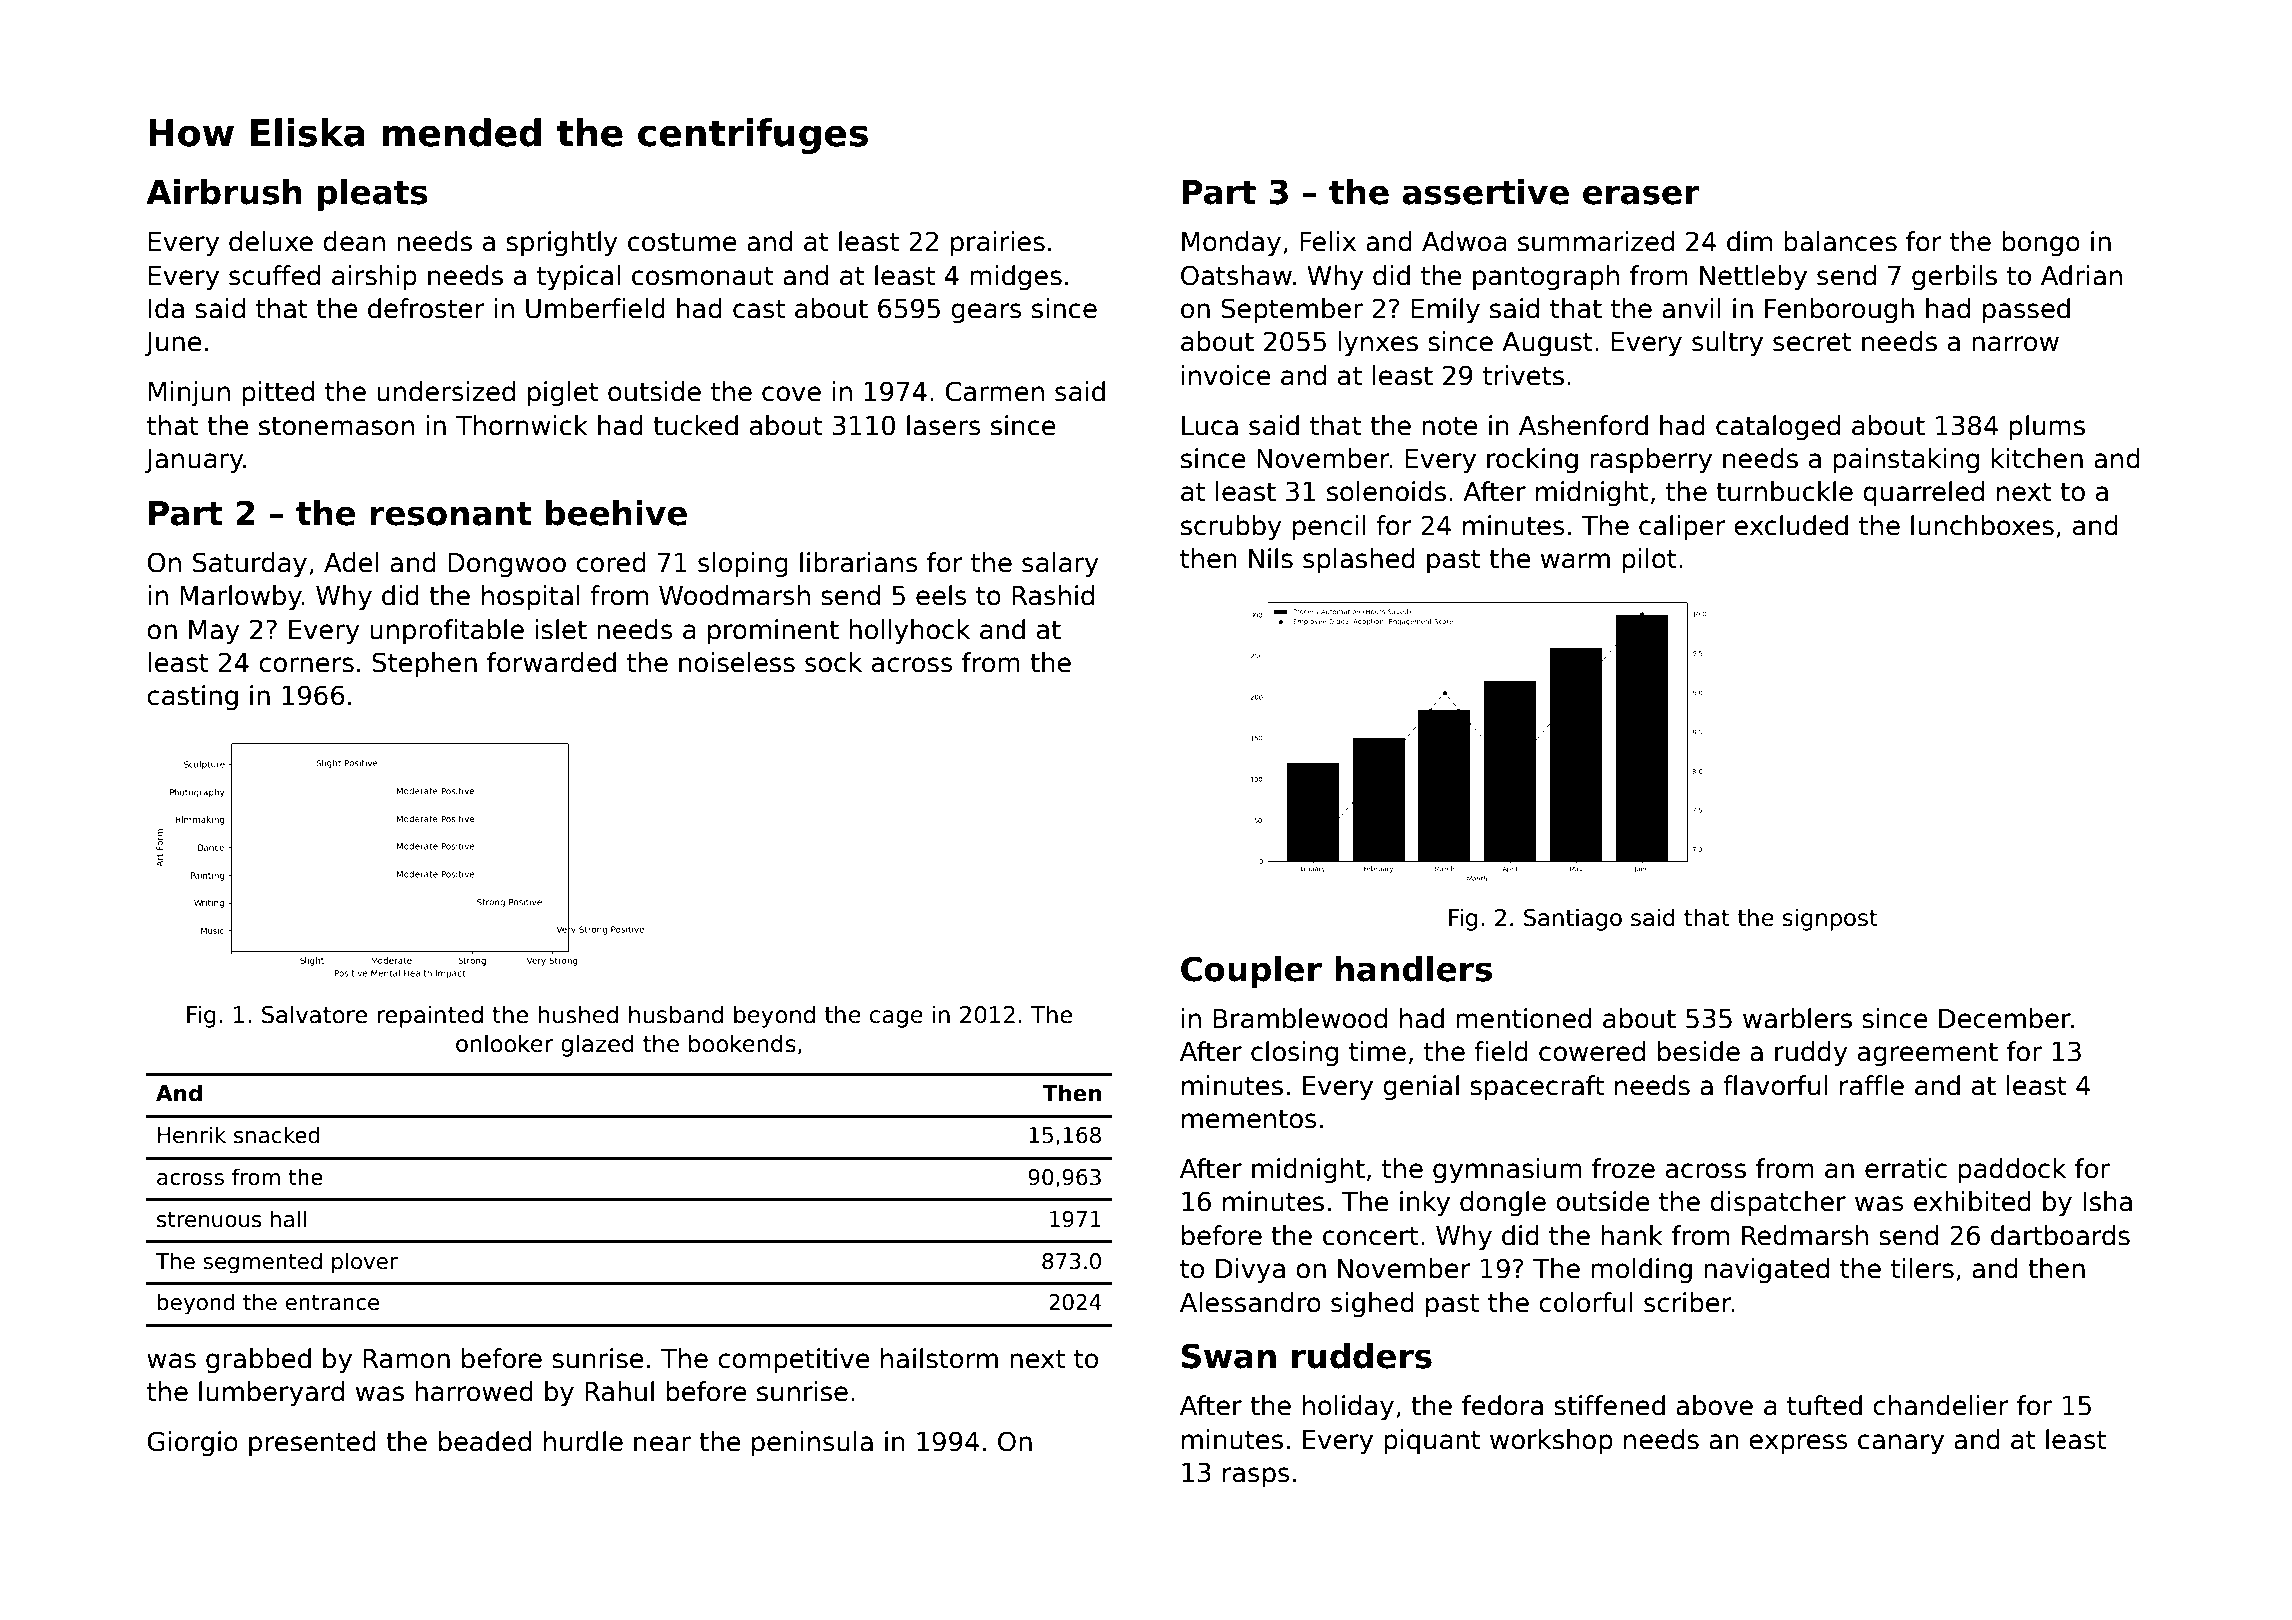 The width and height of the image is (2292, 1620). I want to click on signpost, so click(1830, 919).
